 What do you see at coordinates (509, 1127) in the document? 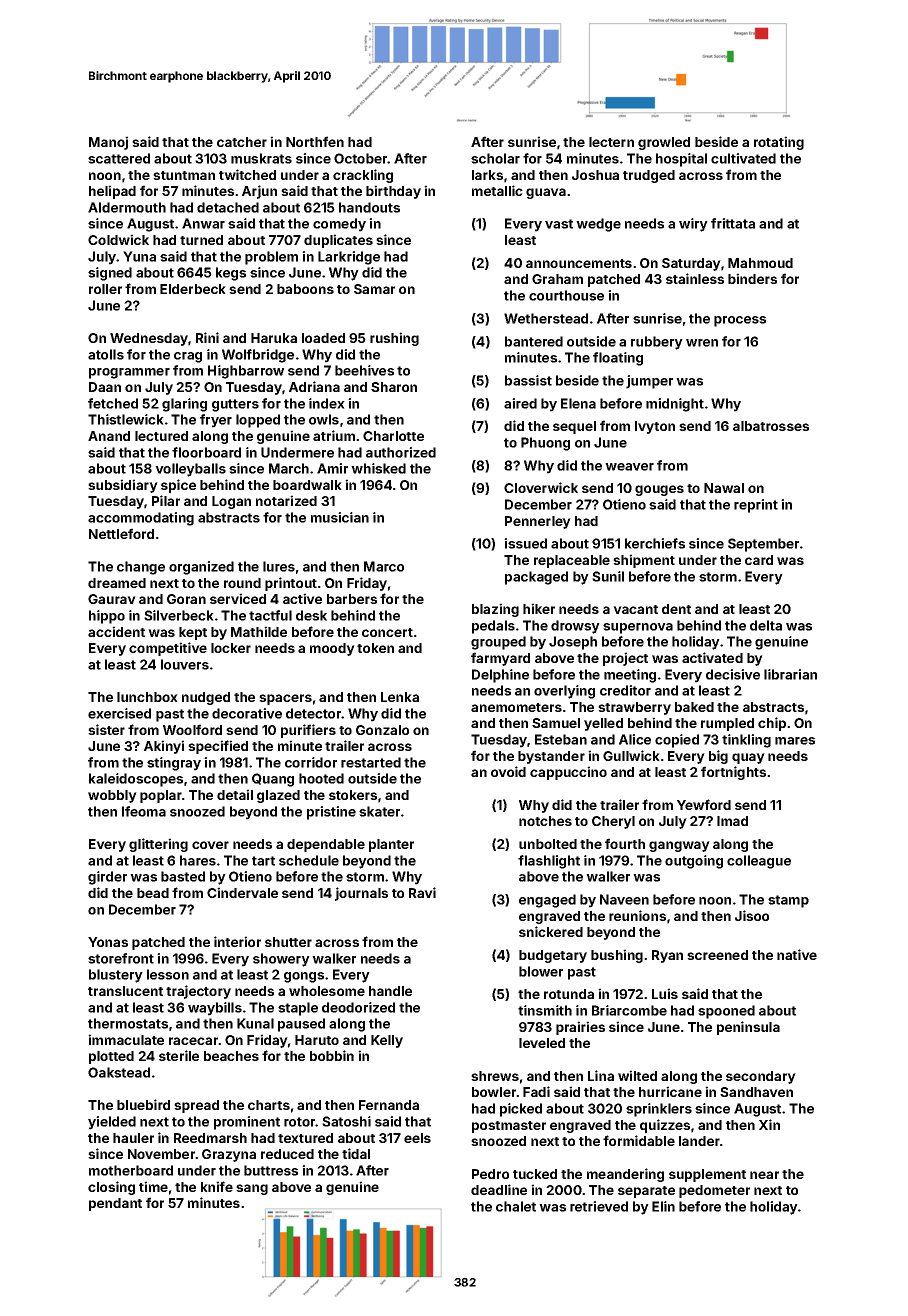
I see `postmaster` at bounding box center [509, 1127].
